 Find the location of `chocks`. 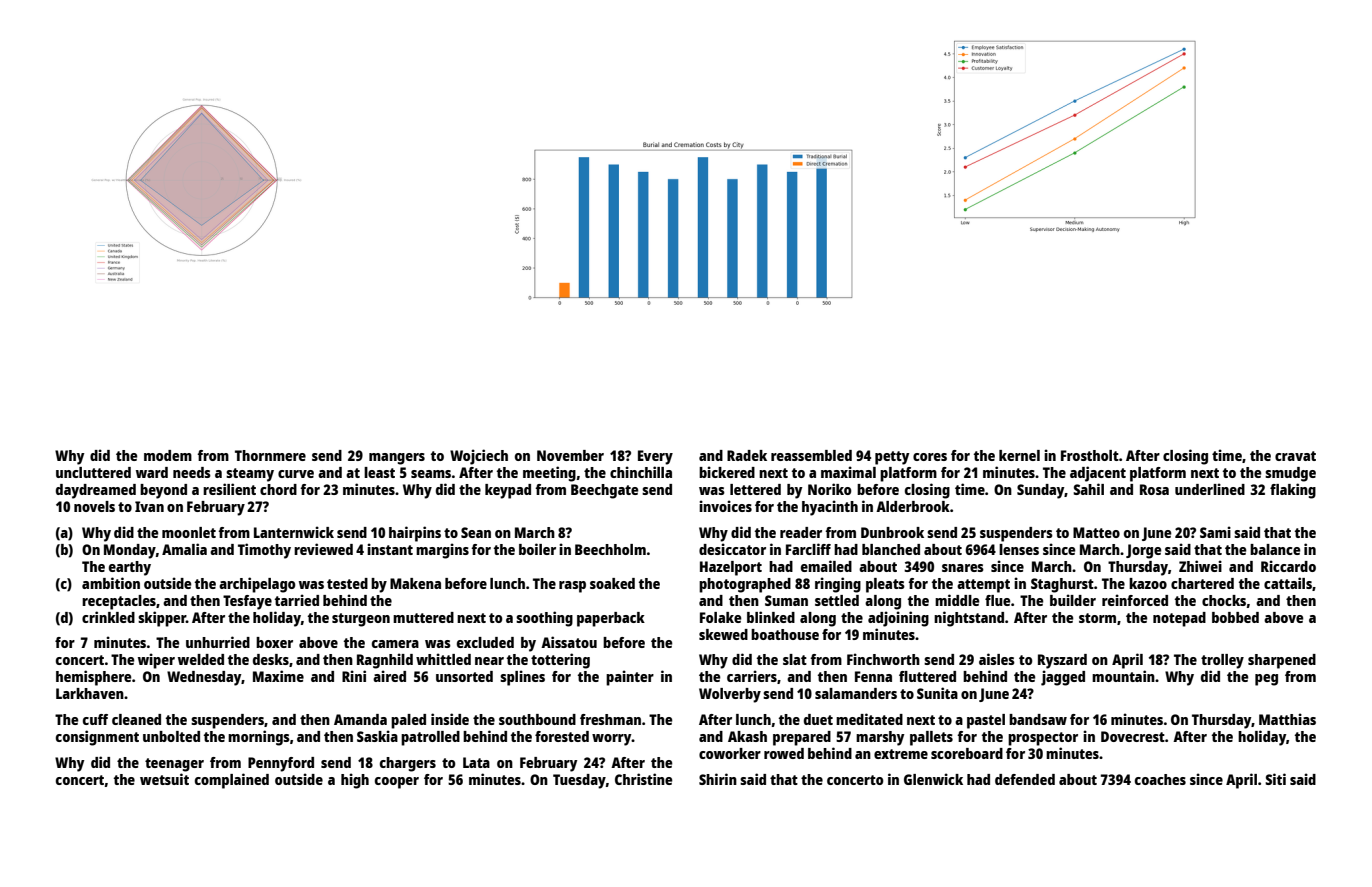

chocks is located at coordinates (1224, 600).
